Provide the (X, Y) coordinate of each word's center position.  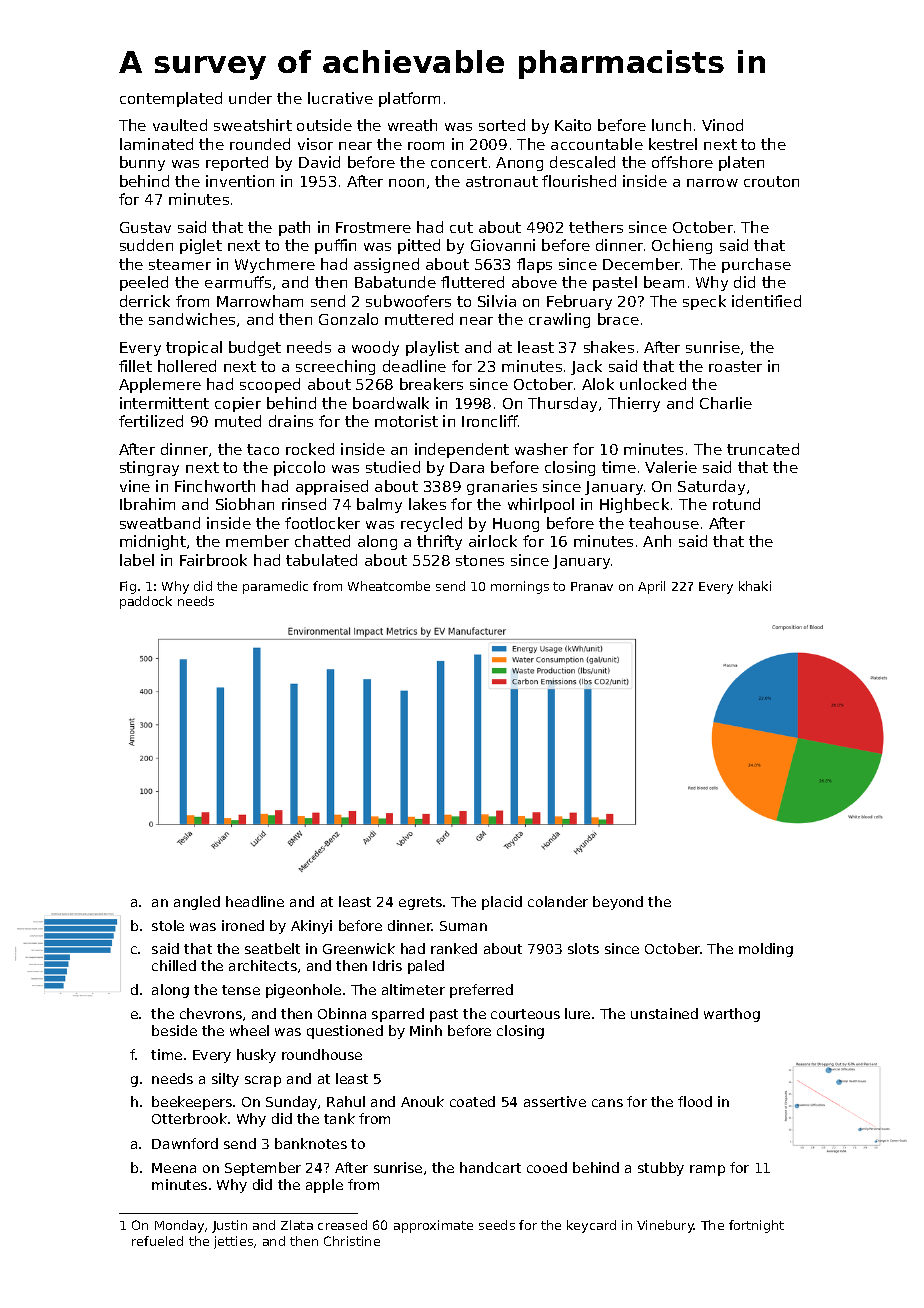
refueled (157, 1241)
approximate (433, 1226)
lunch (671, 125)
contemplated (171, 99)
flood (695, 1101)
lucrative (340, 98)
